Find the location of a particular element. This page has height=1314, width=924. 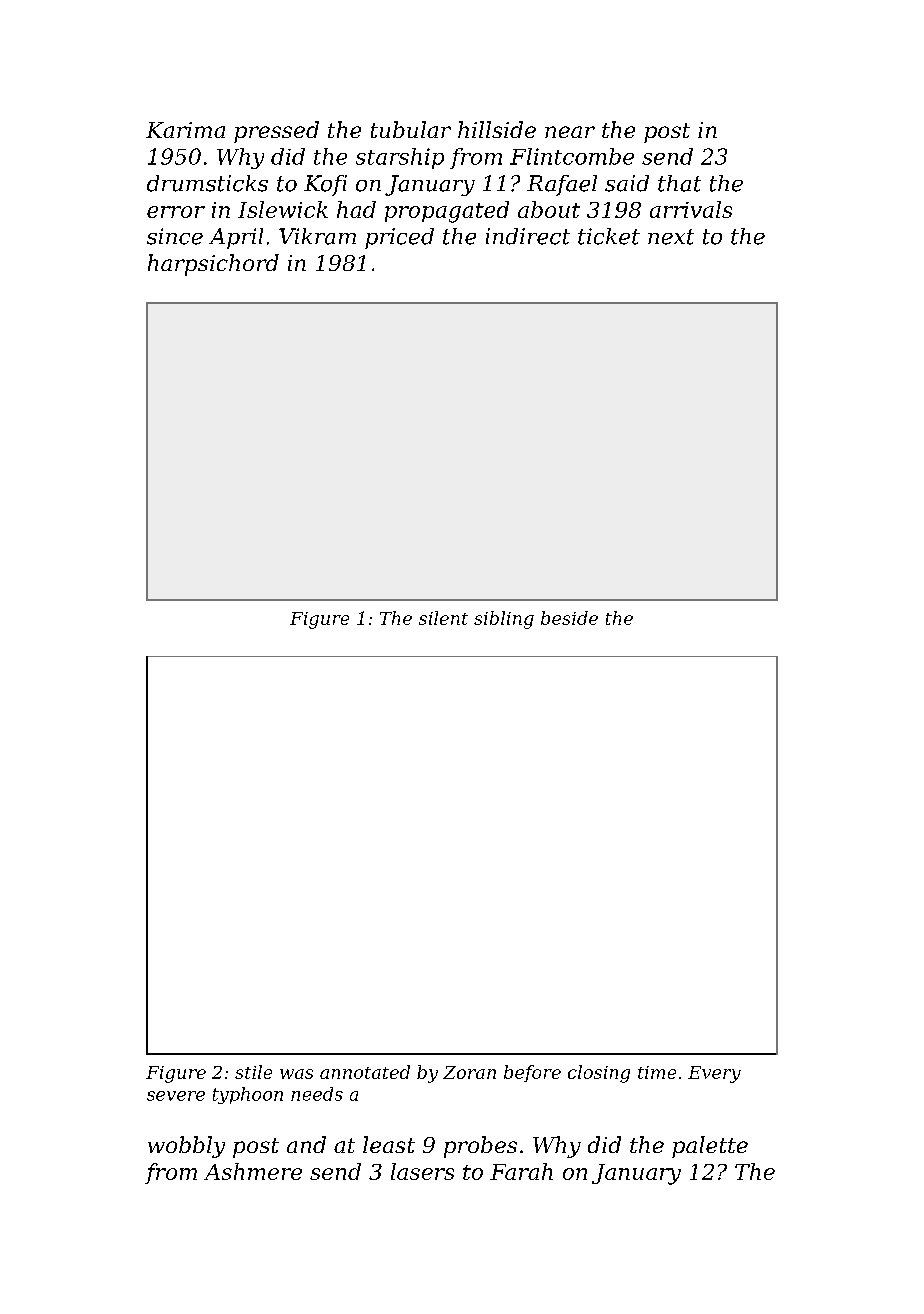

Zoran is located at coordinates (469, 1072).
